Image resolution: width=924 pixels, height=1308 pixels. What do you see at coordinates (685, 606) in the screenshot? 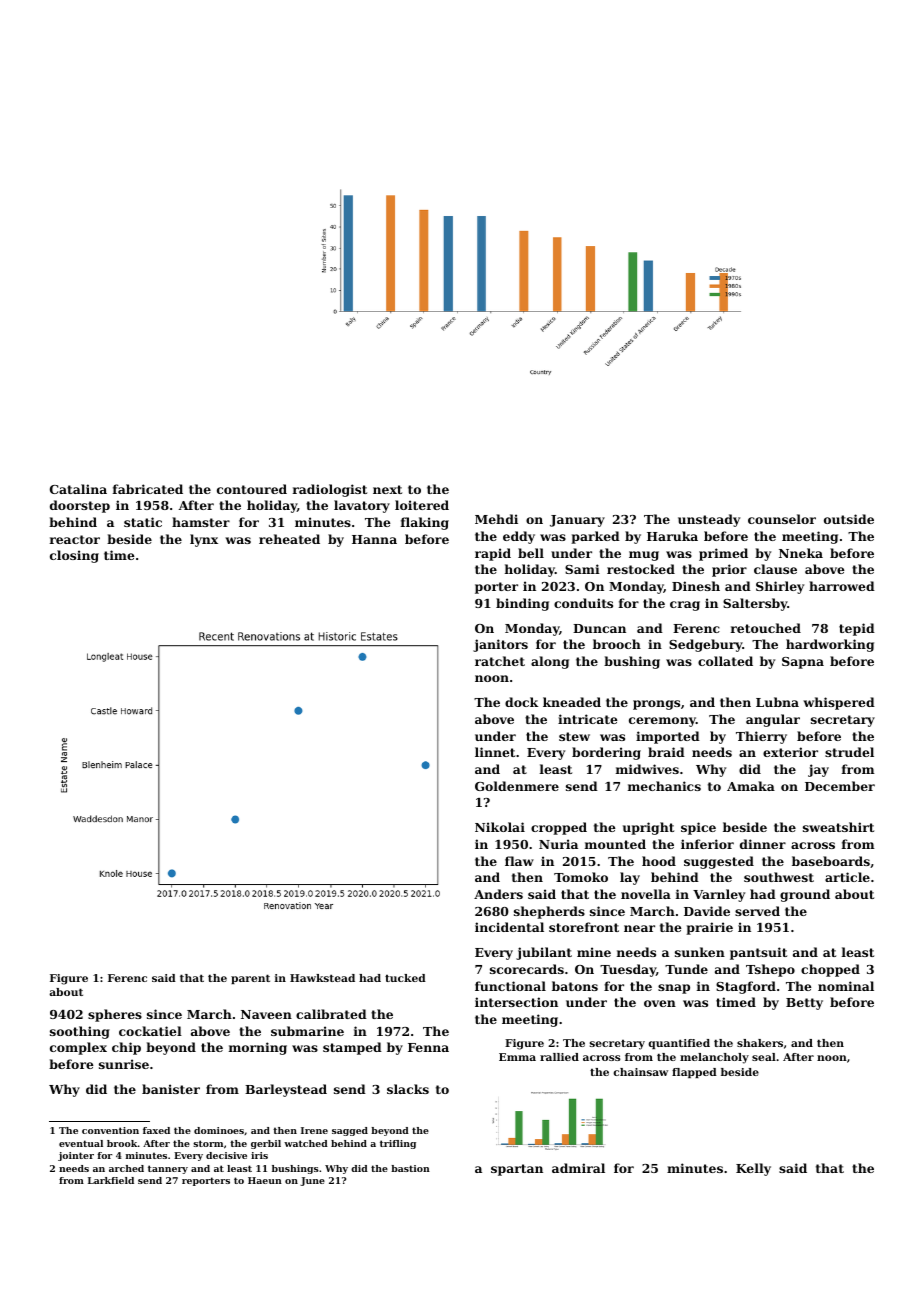
I see `crag` at bounding box center [685, 606].
